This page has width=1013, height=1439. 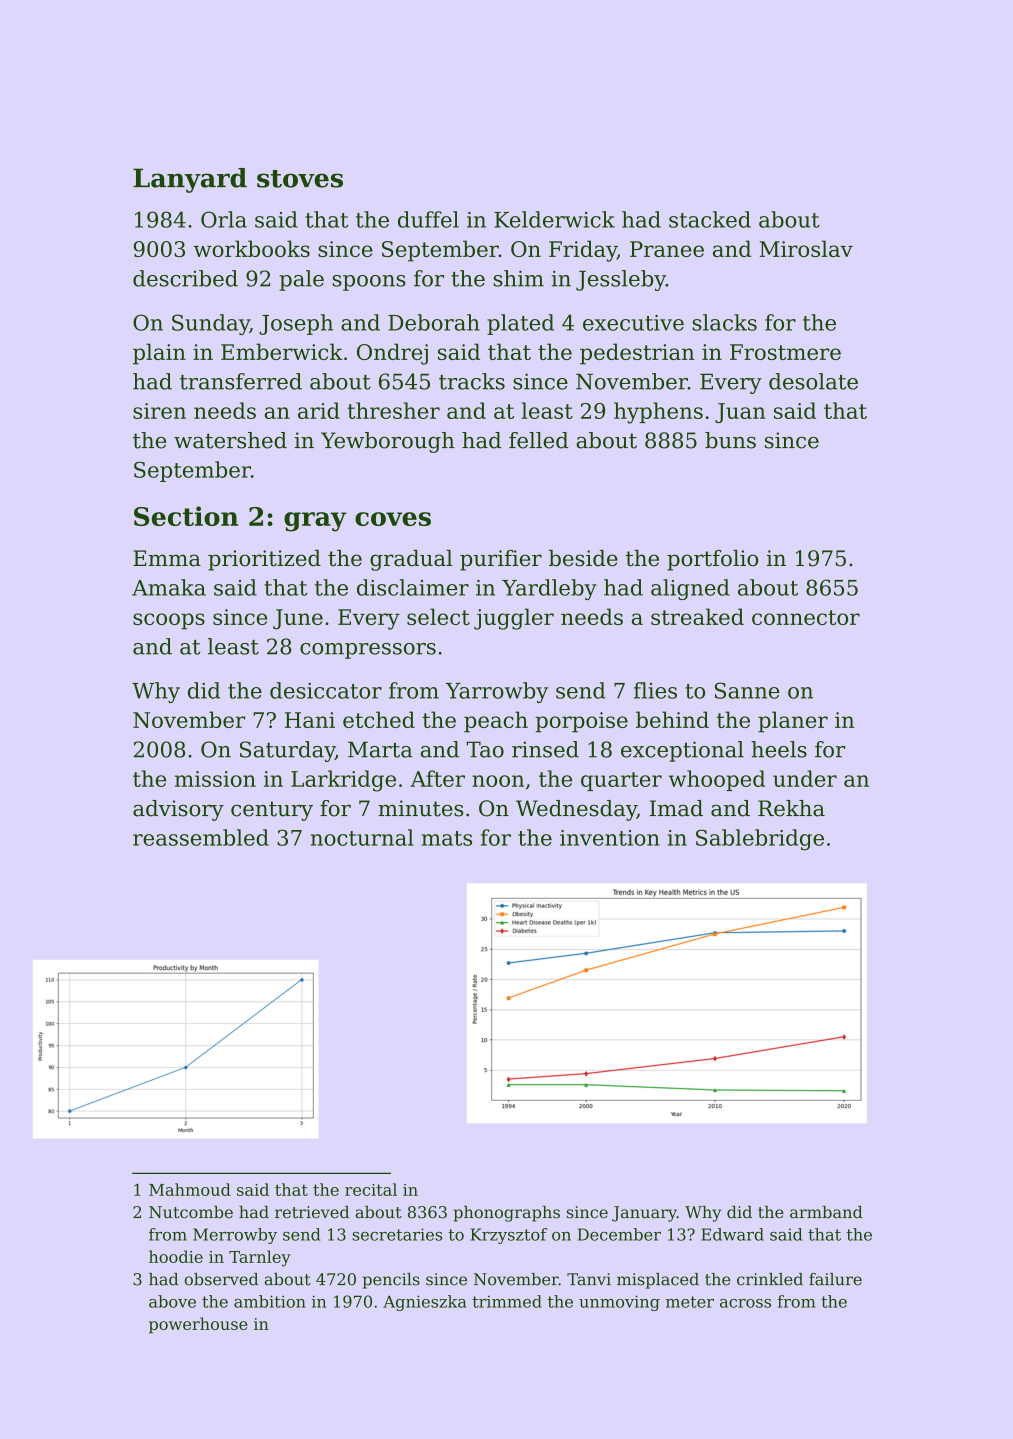 I want to click on stoves, so click(x=300, y=179).
